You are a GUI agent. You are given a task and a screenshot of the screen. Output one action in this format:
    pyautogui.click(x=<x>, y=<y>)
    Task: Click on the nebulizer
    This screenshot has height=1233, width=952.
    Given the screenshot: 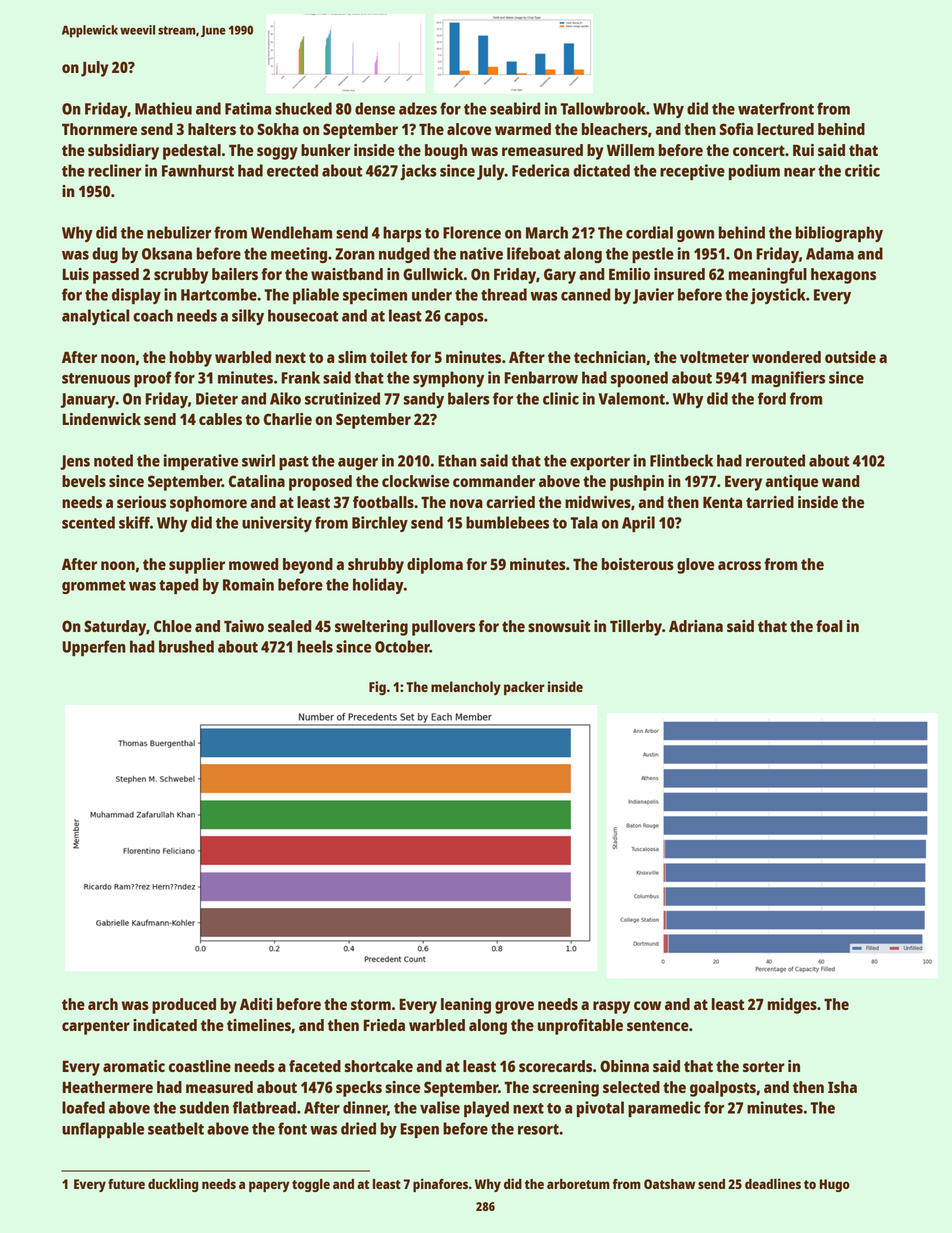 What is the action you would take?
    pyautogui.click(x=179, y=232)
